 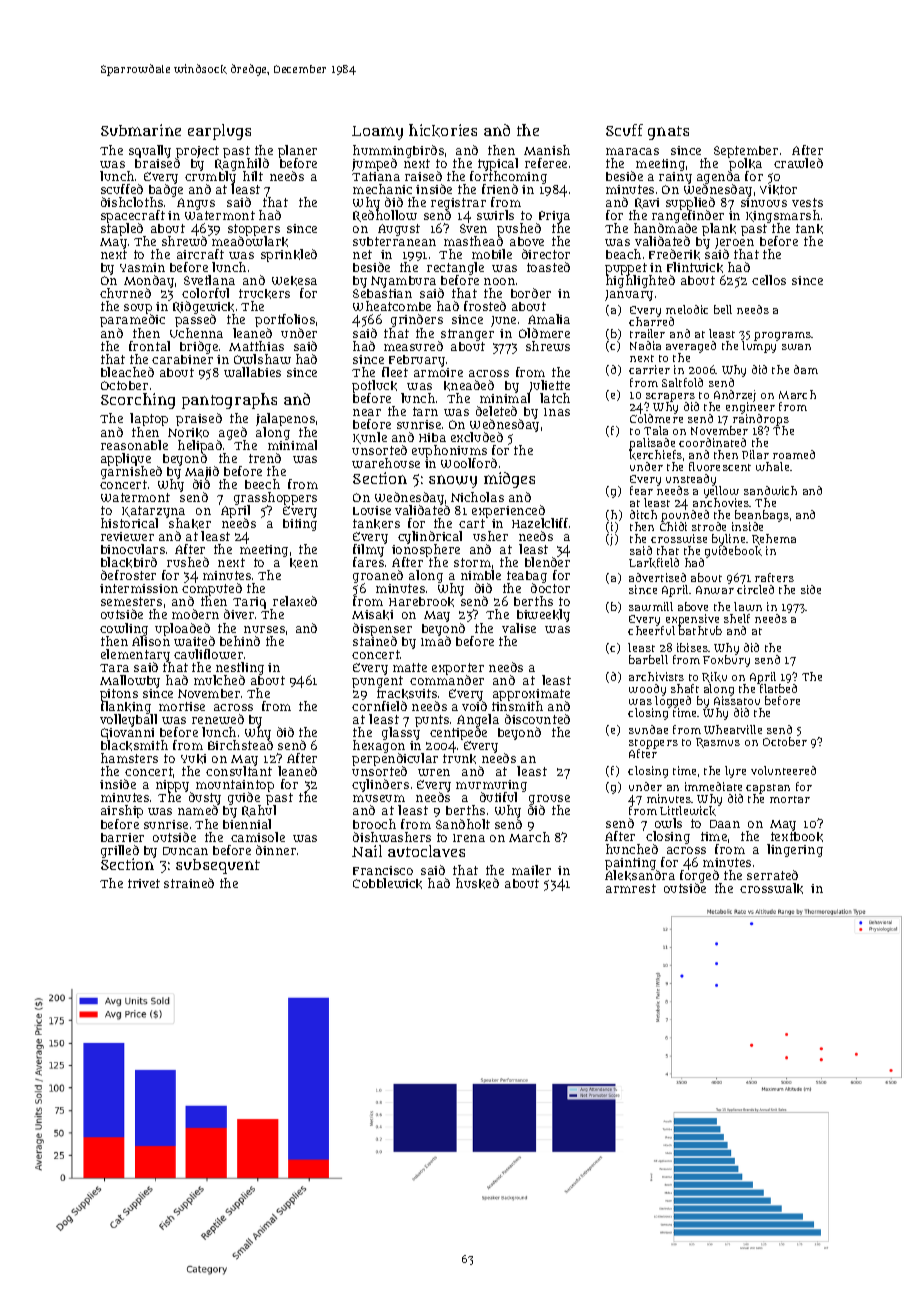 What do you see at coordinates (631, 888) in the screenshot?
I see `armrest` at bounding box center [631, 888].
